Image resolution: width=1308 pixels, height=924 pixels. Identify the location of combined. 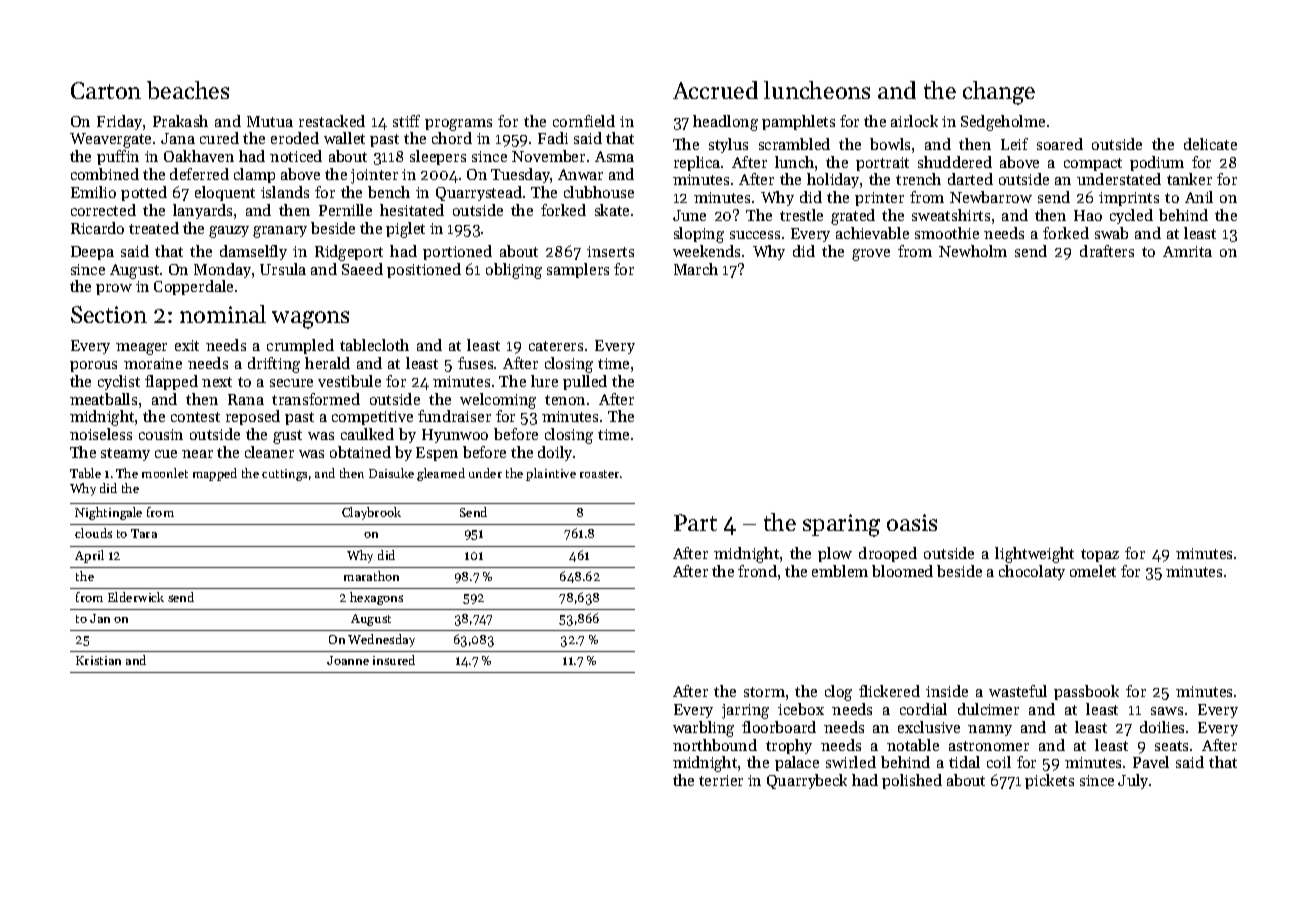
(105, 174).
